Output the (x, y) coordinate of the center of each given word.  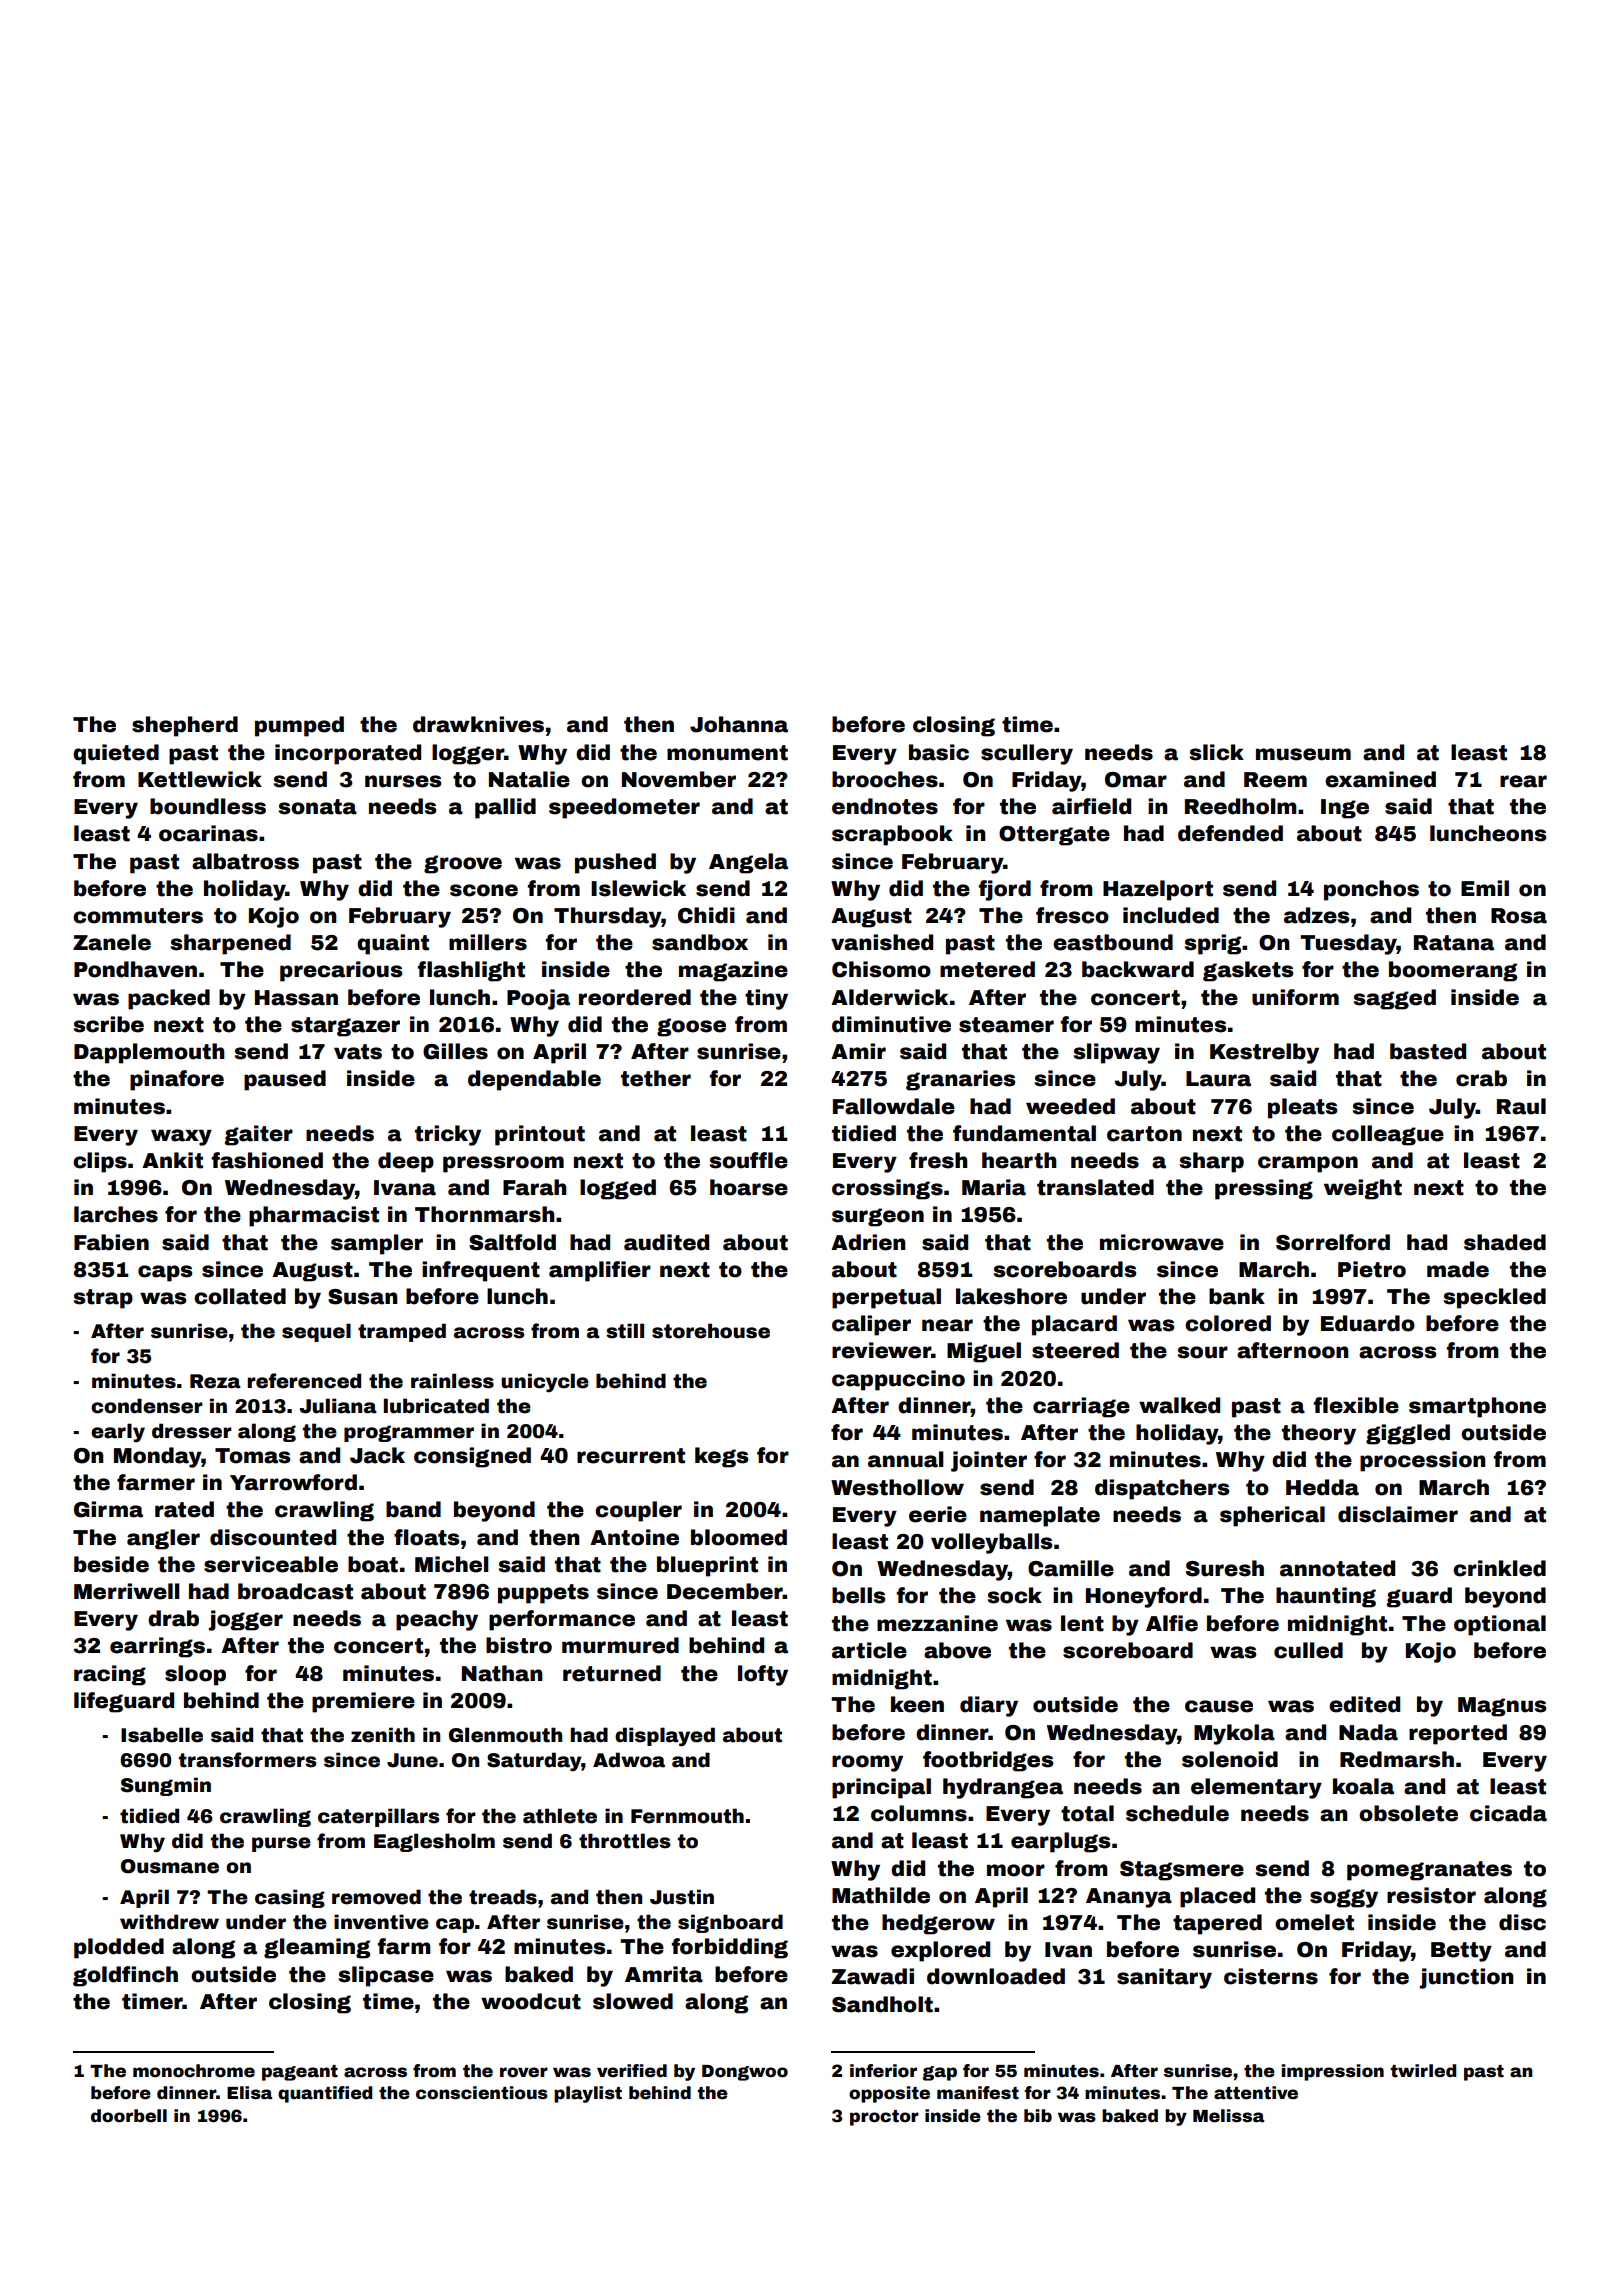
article (869, 1650)
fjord (1004, 890)
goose (691, 1027)
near (947, 1325)
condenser (147, 1406)
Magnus (1502, 1707)
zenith (383, 1735)
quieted (116, 754)
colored (1228, 1323)
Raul (1521, 1106)
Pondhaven (135, 969)
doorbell (129, 2116)
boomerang (1453, 971)
